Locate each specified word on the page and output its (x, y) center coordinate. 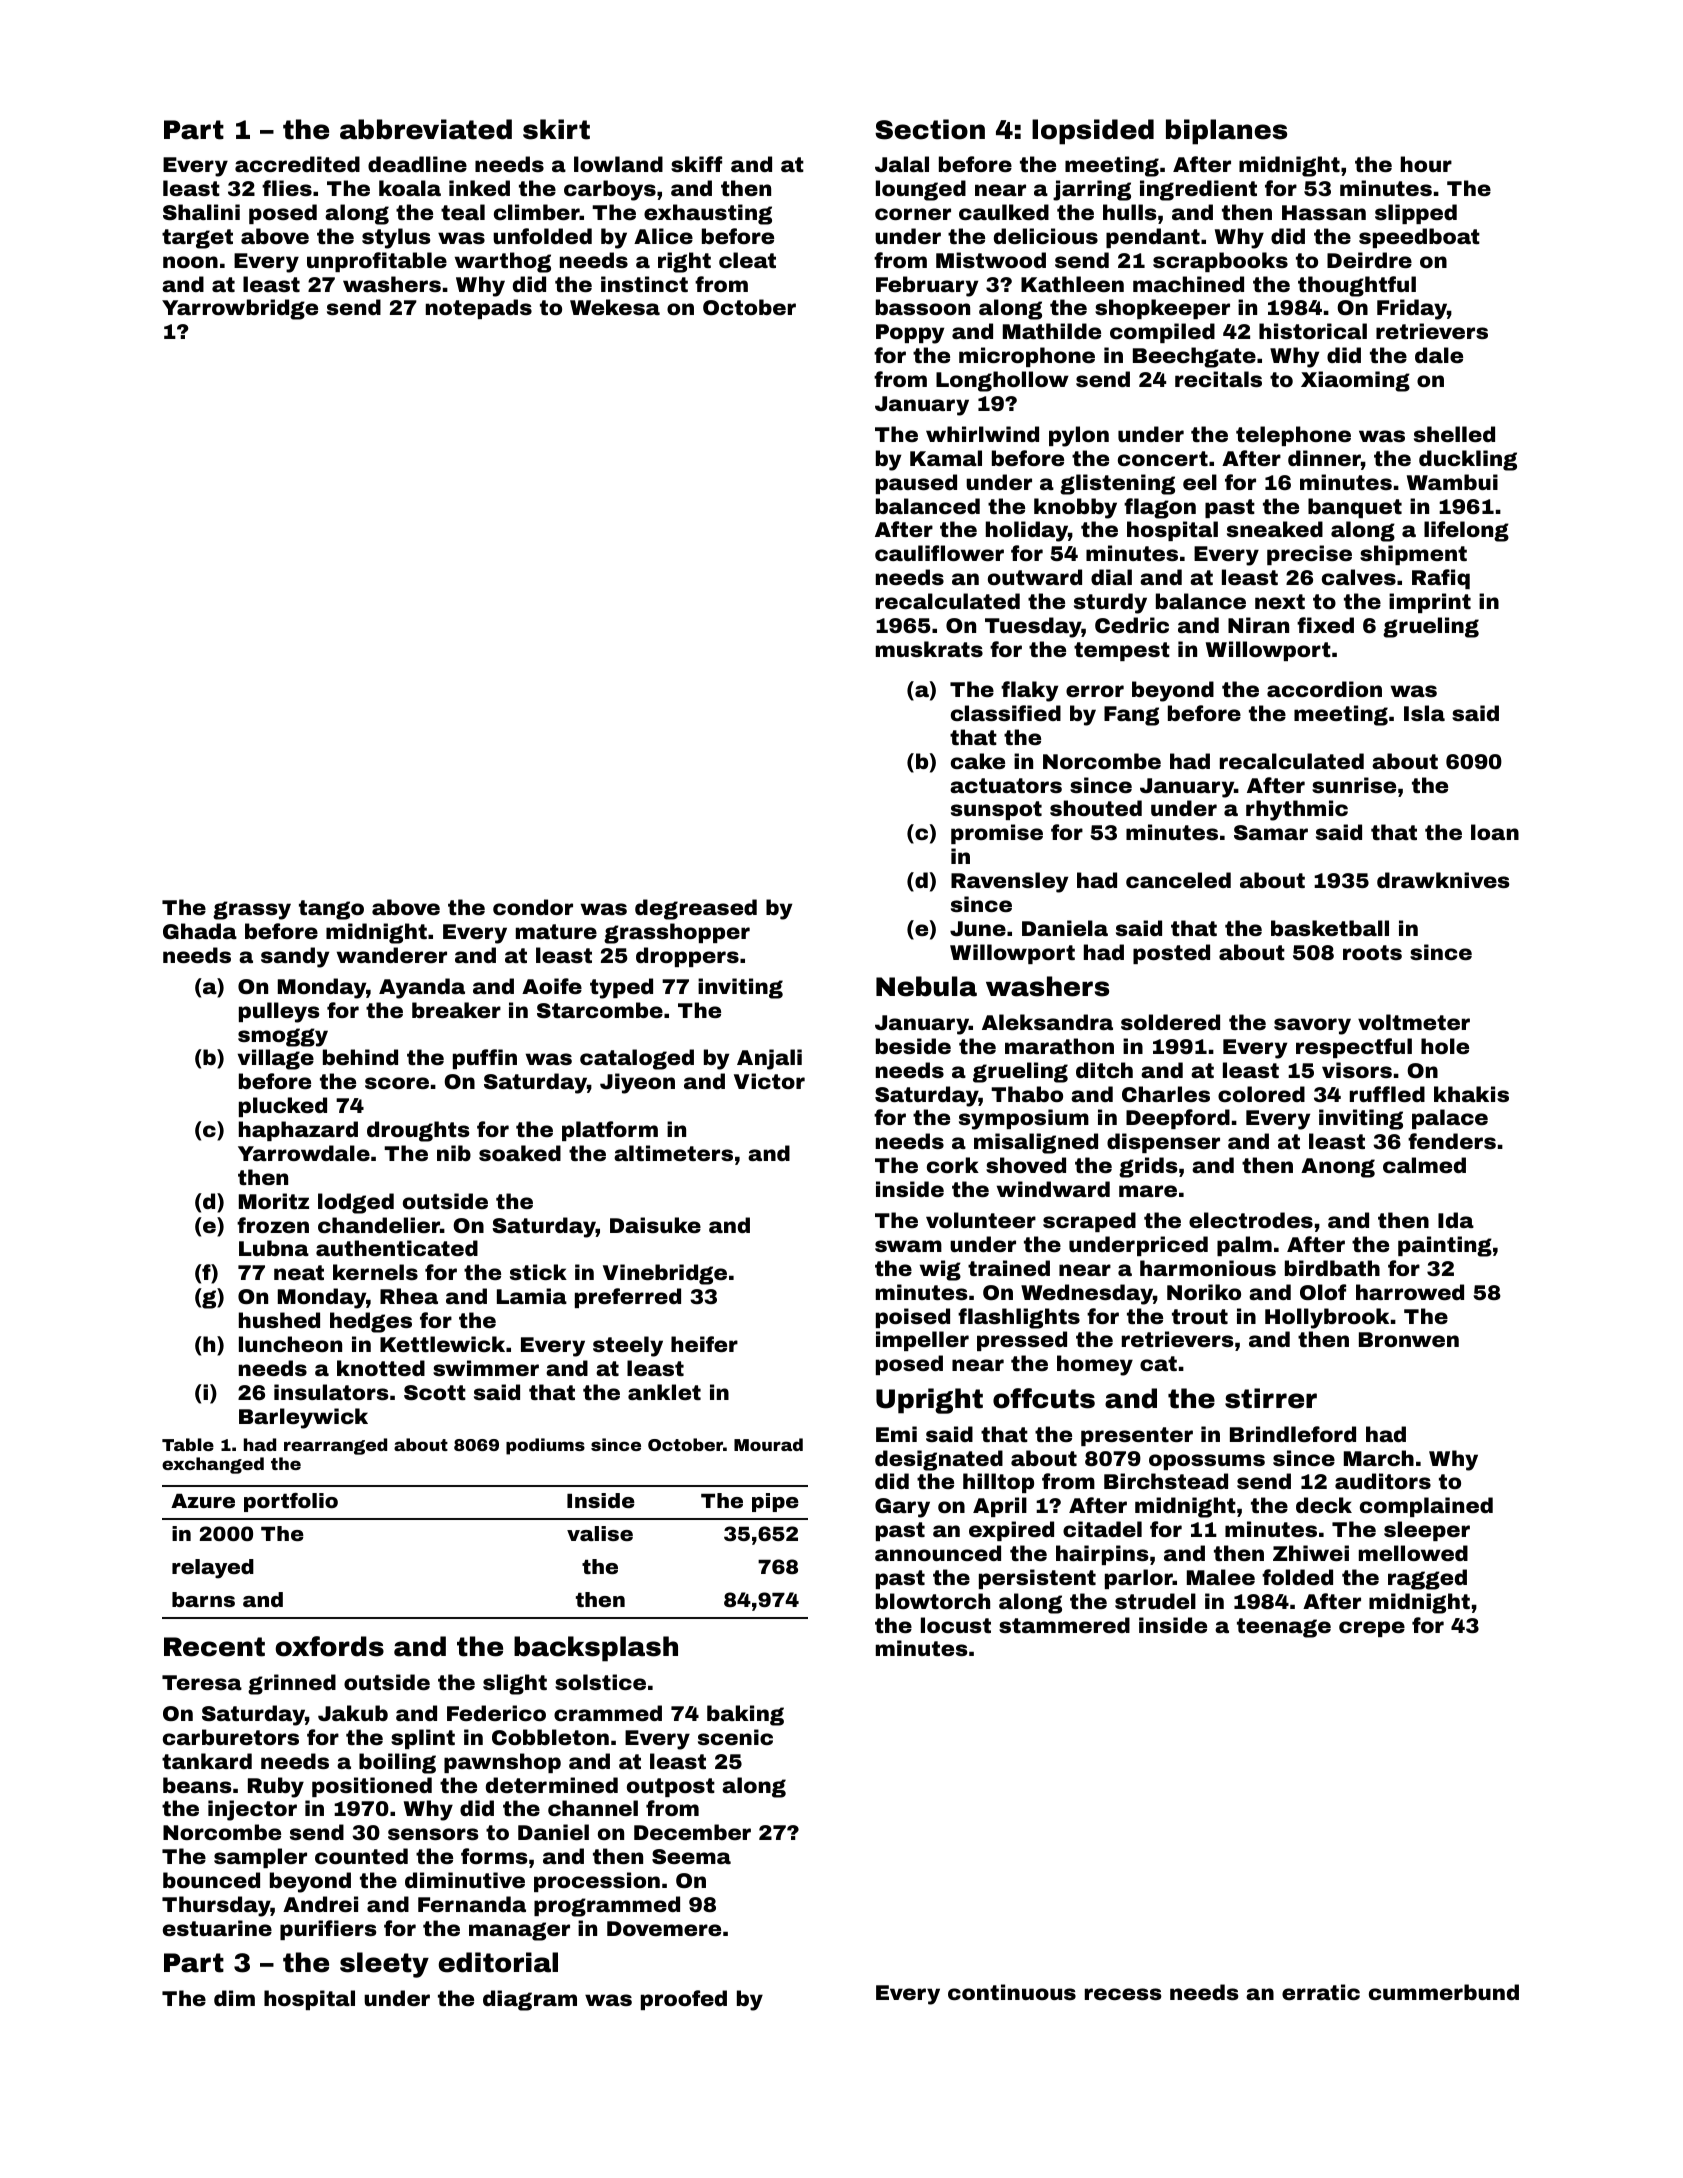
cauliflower (939, 553)
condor (533, 907)
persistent (1037, 1579)
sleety (384, 1965)
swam (908, 1246)
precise (1309, 555)
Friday (1412, 309)
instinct (644, 284)
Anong (1338, 1168)
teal (463, 212)
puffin (485, 1059)
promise (997, 834)
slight (515, 1684)
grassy (252, 910)
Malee (1221, 1577)
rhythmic (1297, 810)
